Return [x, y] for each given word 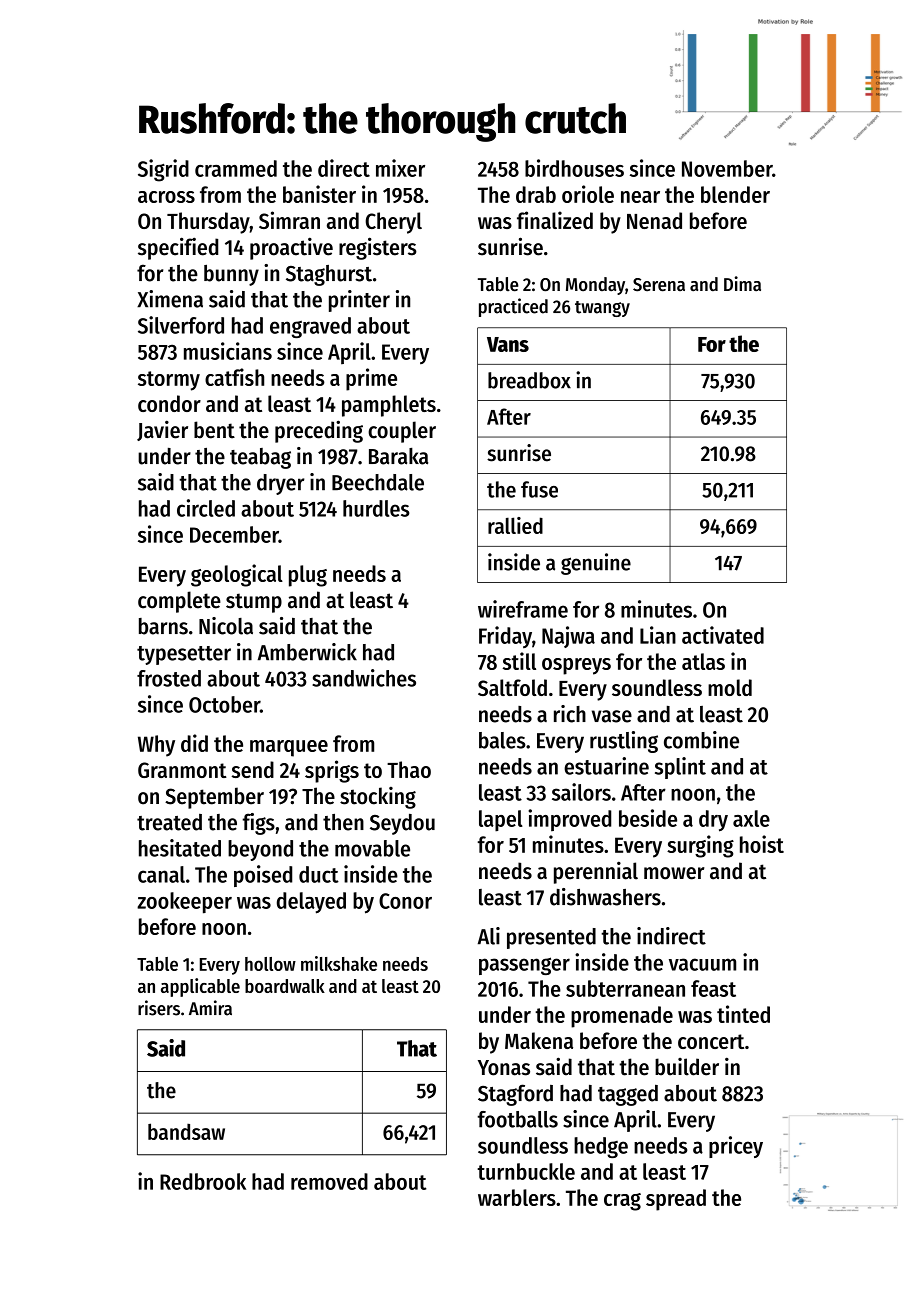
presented [551, 938]
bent [214, 430]
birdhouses [574, 168]
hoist [762, 844]
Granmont [182, 770]
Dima [742, 283]
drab [536, 194]
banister [319, 194]
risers [159, 1008]
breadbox [529, 380]
